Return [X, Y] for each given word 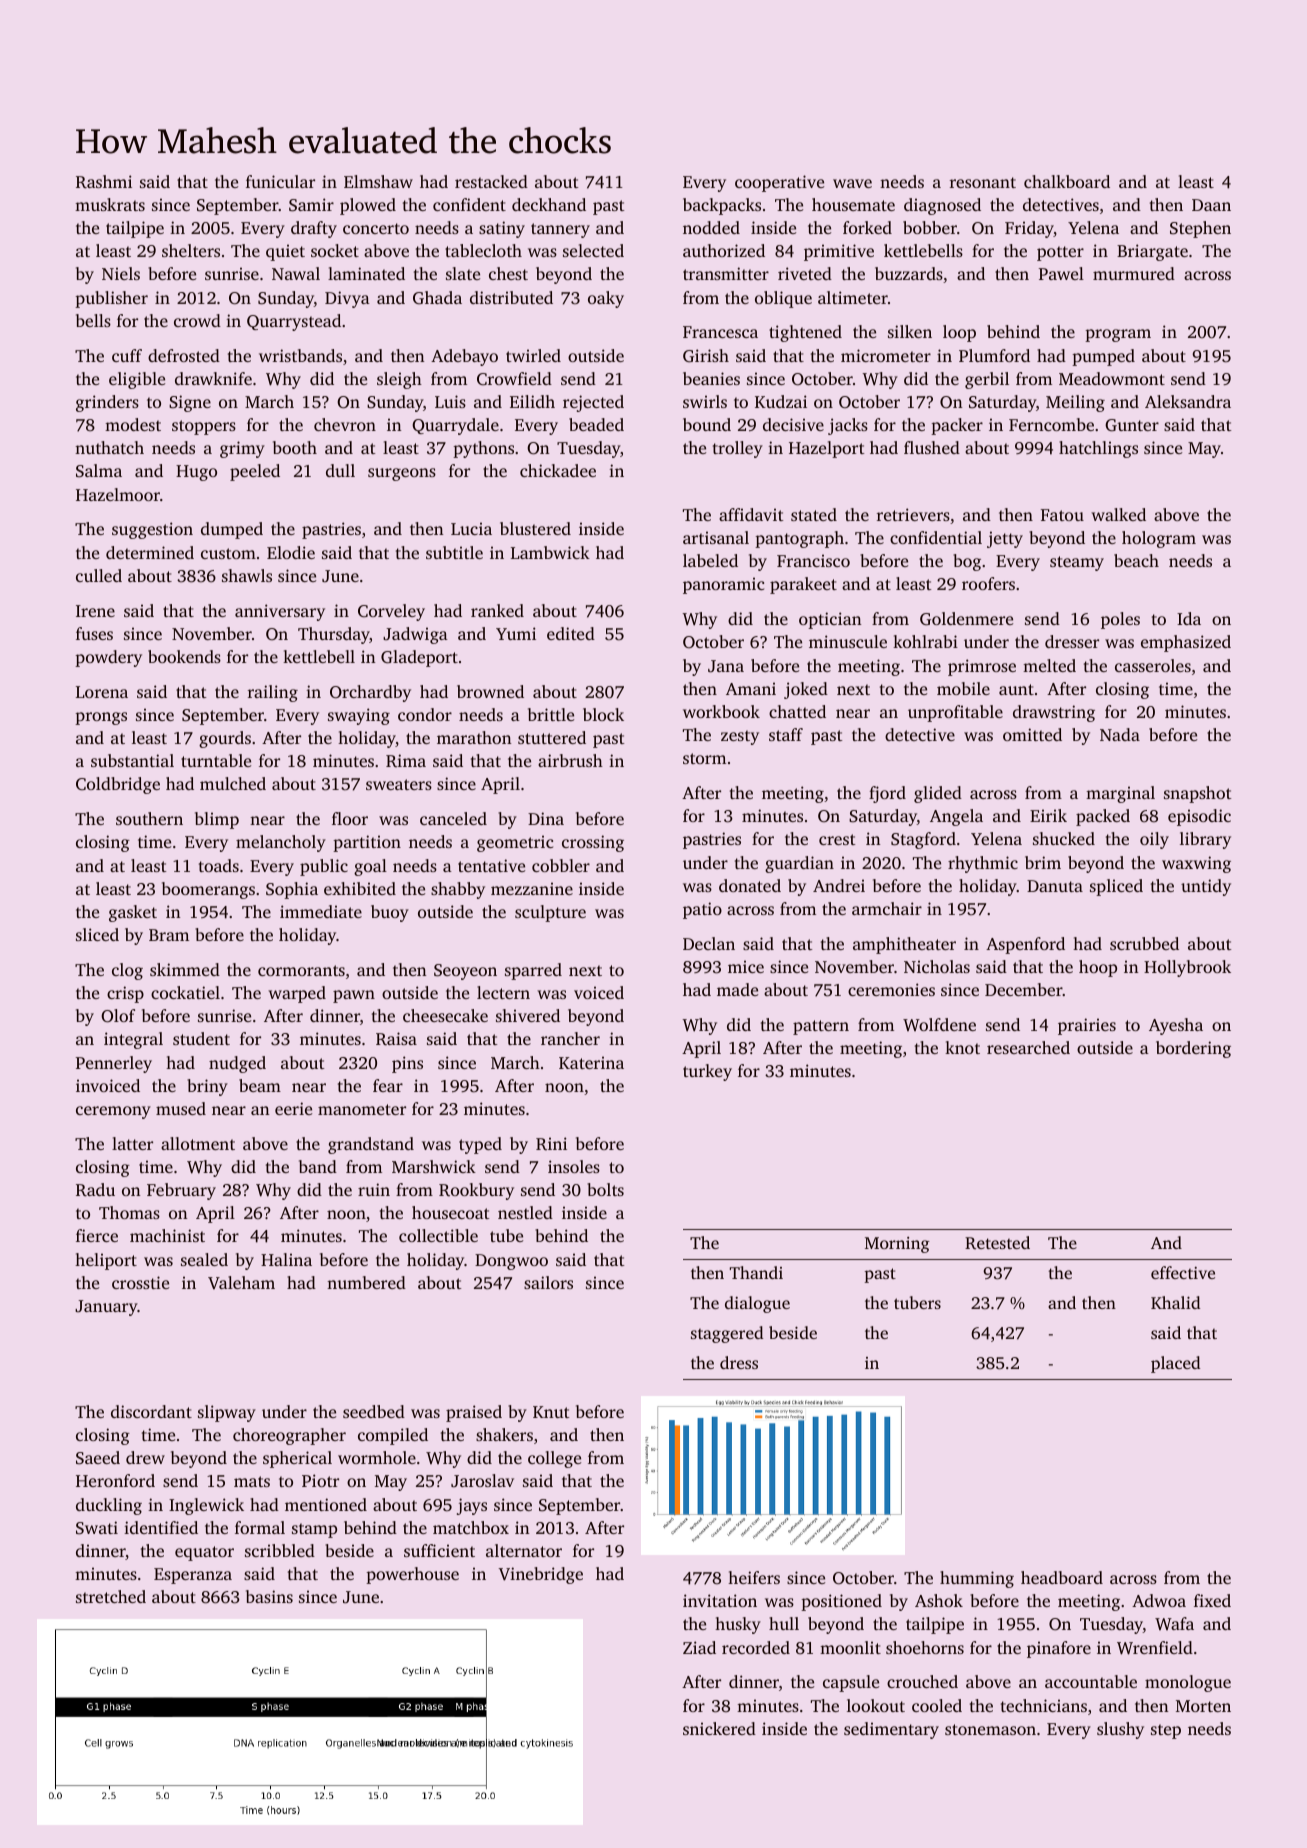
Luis [450, 401]
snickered [719, 1728]
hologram [1159, 539]
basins [269, 1596]
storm [704, 758]
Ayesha [1176, 1026]
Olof [118, 1016]
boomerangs [208, 890]
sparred [533, 971]
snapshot [1198, 794]
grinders [107, 403]
